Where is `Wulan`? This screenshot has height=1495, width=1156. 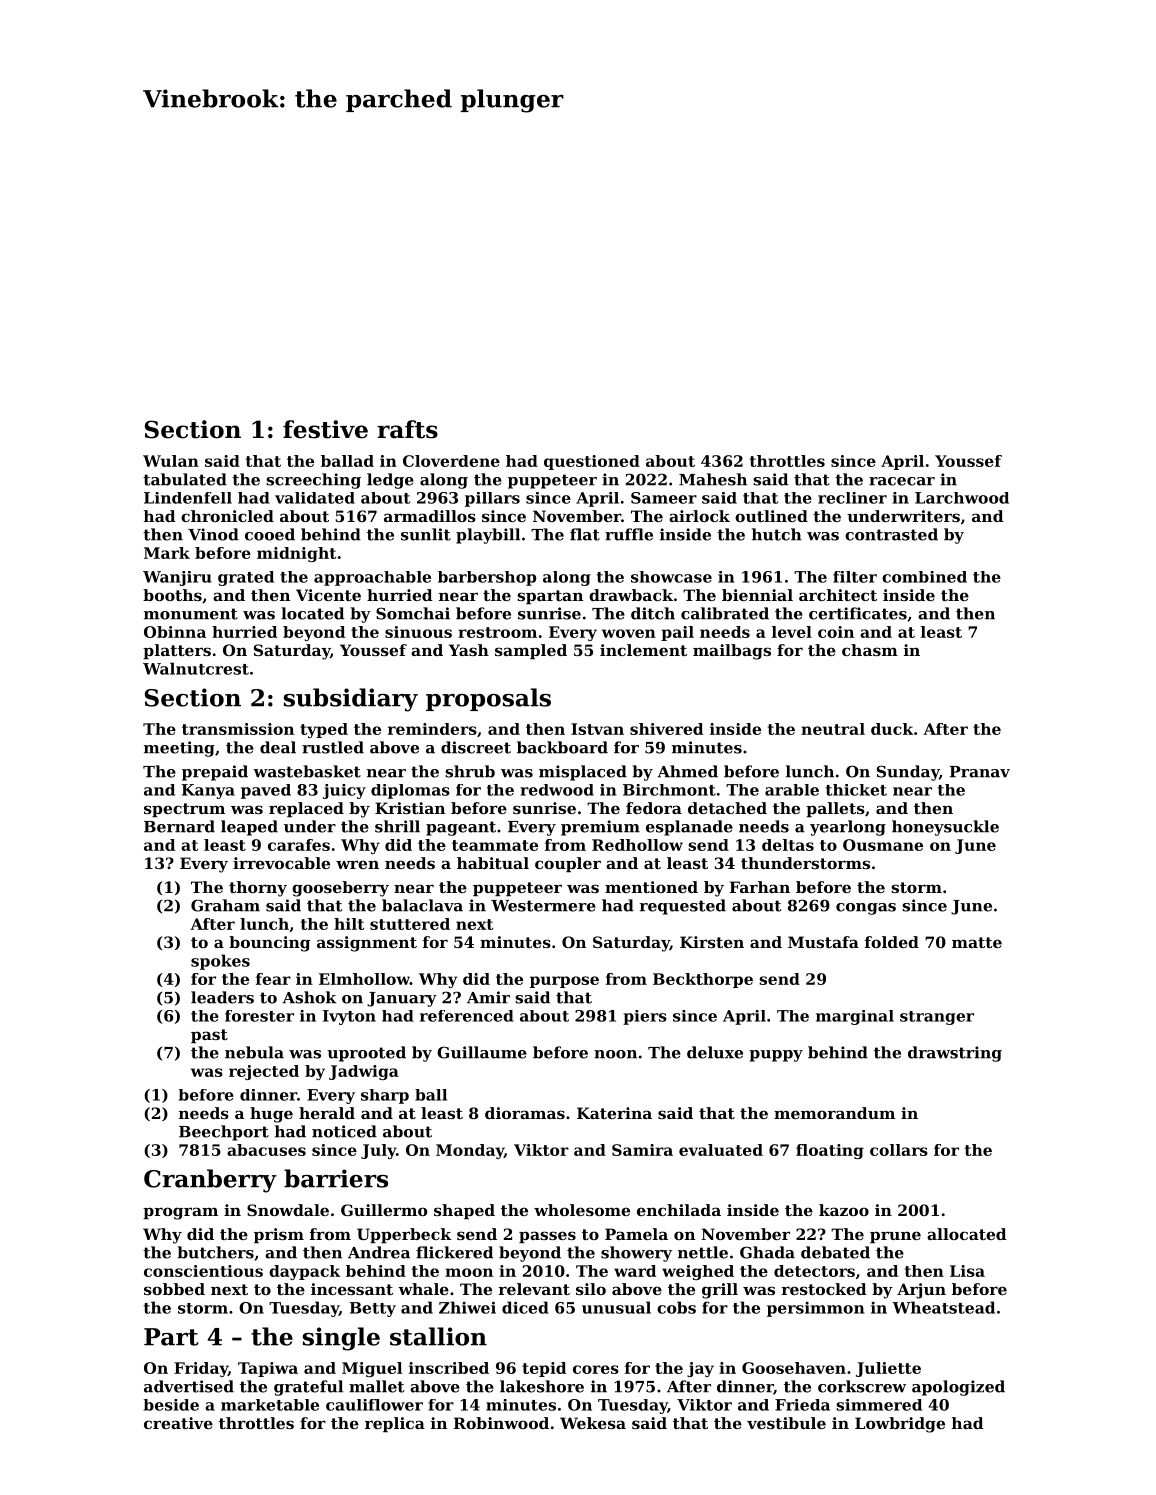
Wulan is located at coordinates (171, 461).
